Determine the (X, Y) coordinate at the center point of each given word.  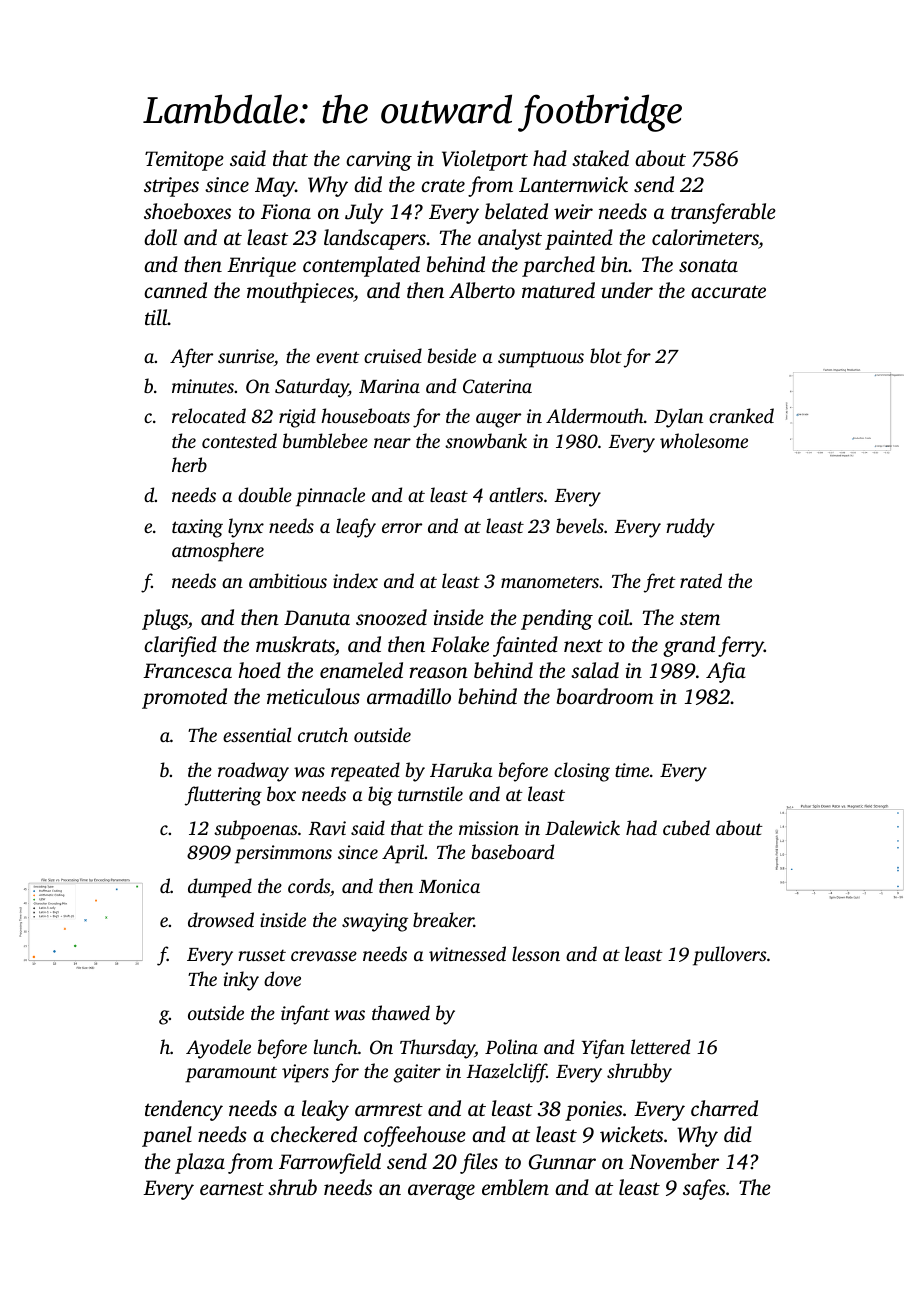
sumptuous (541, 359)
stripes (171, 187)
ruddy (690, 528)
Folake (460, 644)
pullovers (730, 956)
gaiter (417, 1073)
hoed (259, 670)
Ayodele (218, 1049)
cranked (741, 415)
